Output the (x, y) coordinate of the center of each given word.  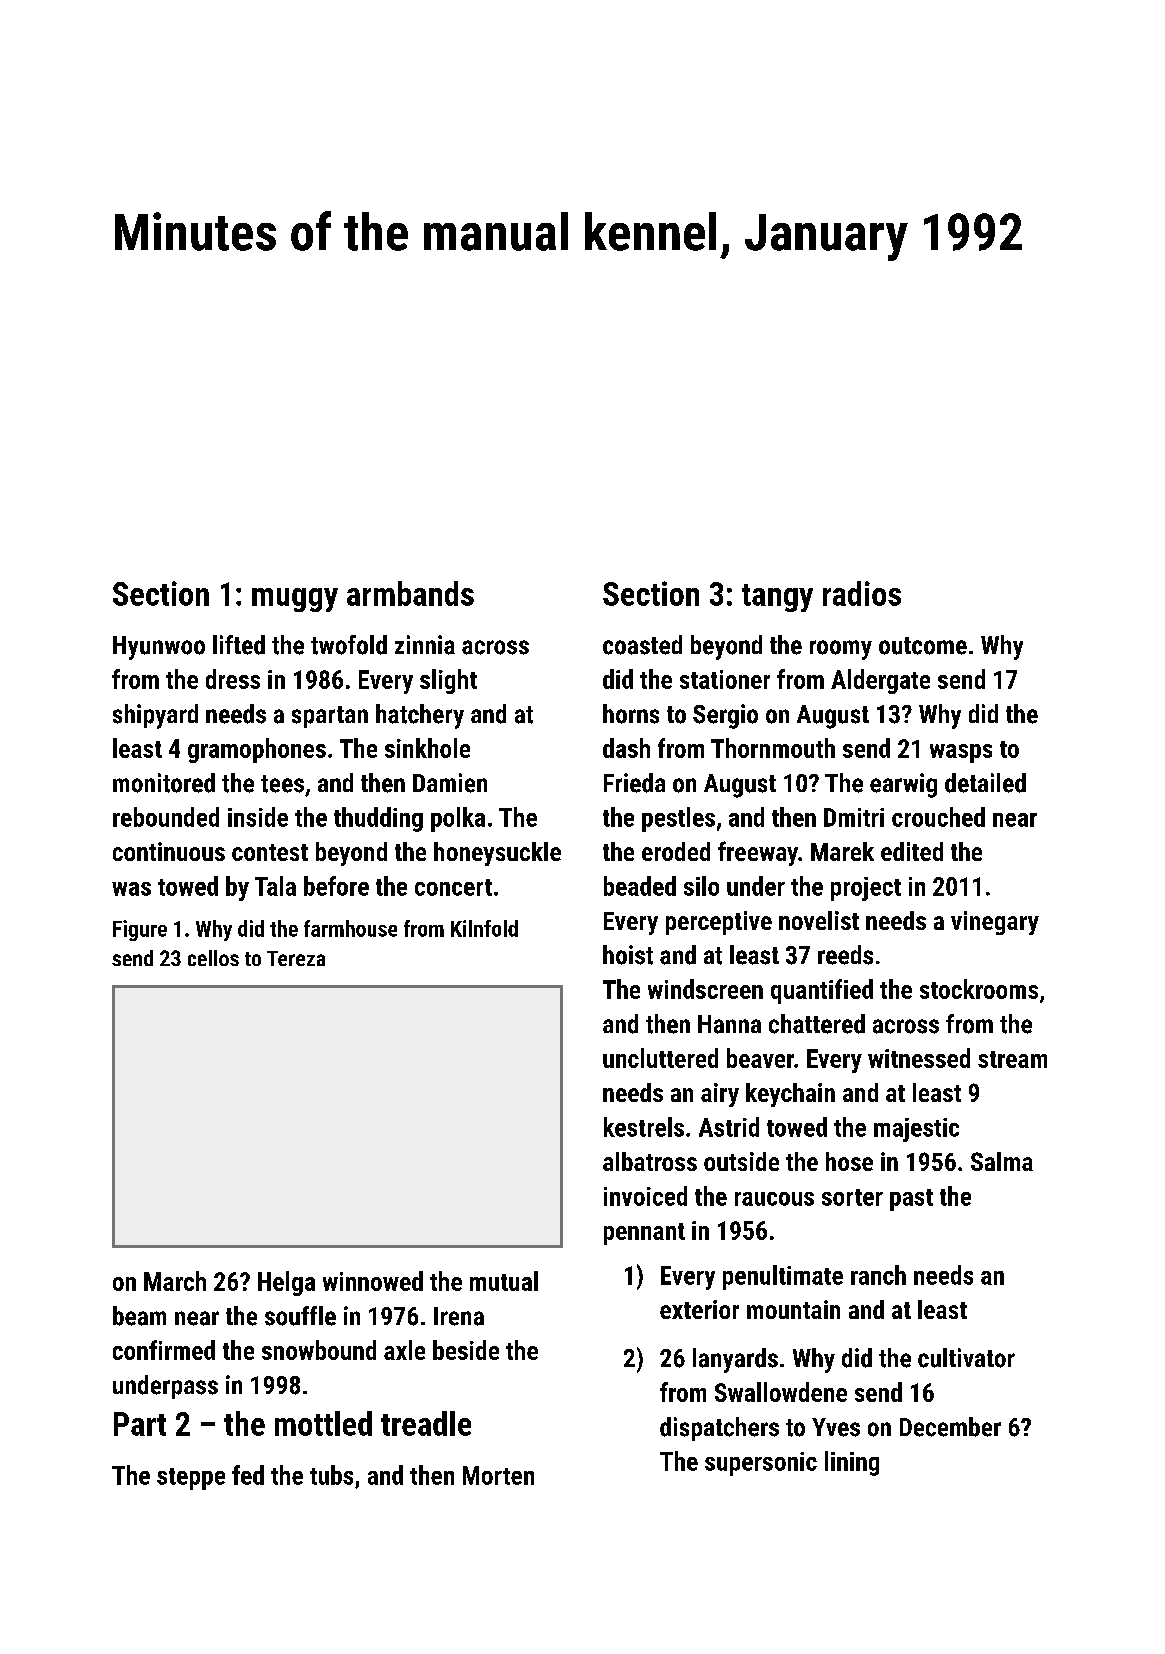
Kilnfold (484, 928)
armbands (410, 593)
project (866, 889)
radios (862, 593)
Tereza (296, 958)
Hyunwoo (159, 648)
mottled (323, 1423)
